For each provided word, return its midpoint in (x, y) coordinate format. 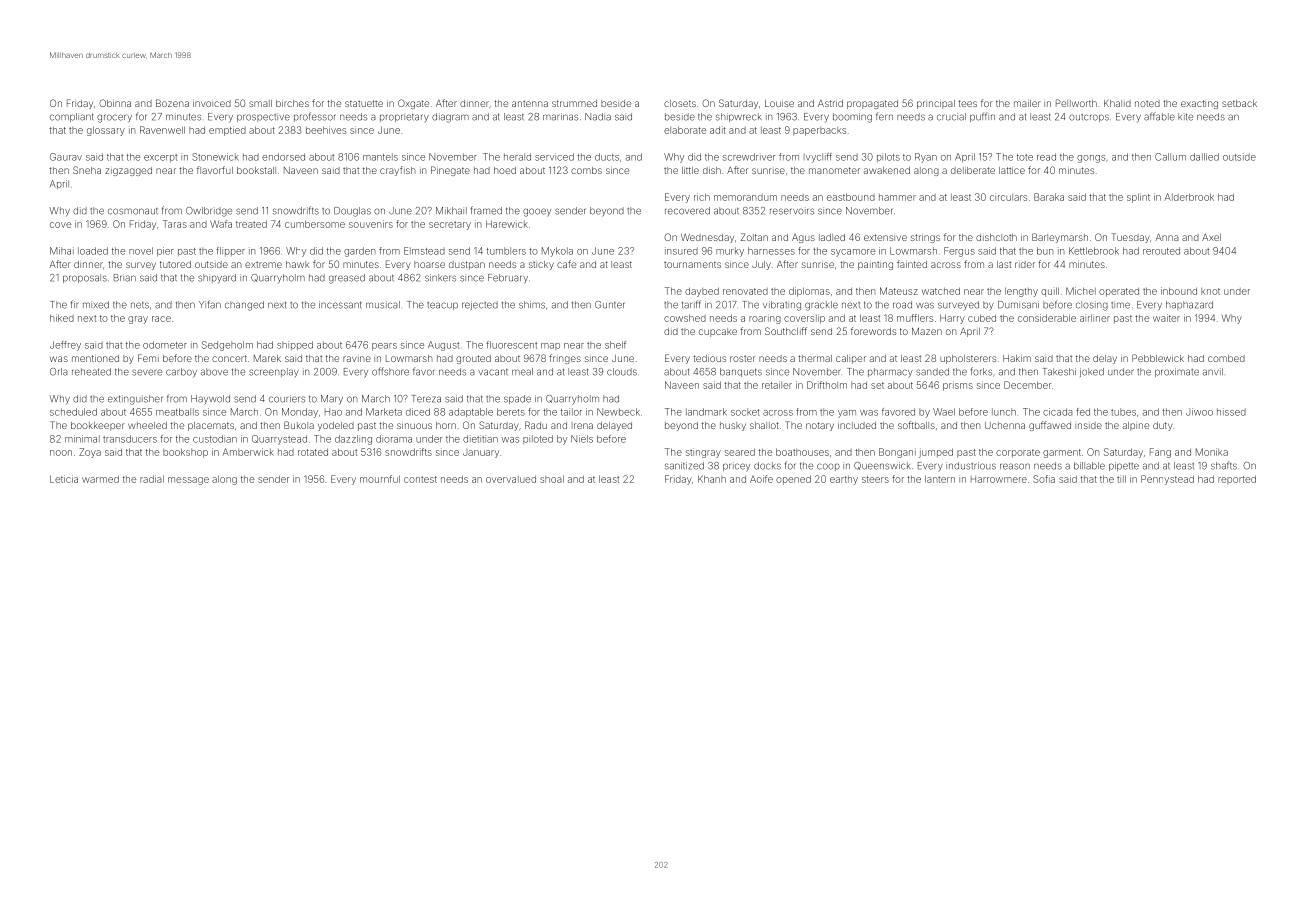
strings (925, 238)
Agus (803, 238)
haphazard (1189, 305)
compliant (72, 117)
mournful (380, 479)
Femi (148, 358)
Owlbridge (209, 212)
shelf (615, 345)
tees (967, 103)
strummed (574, 103)
